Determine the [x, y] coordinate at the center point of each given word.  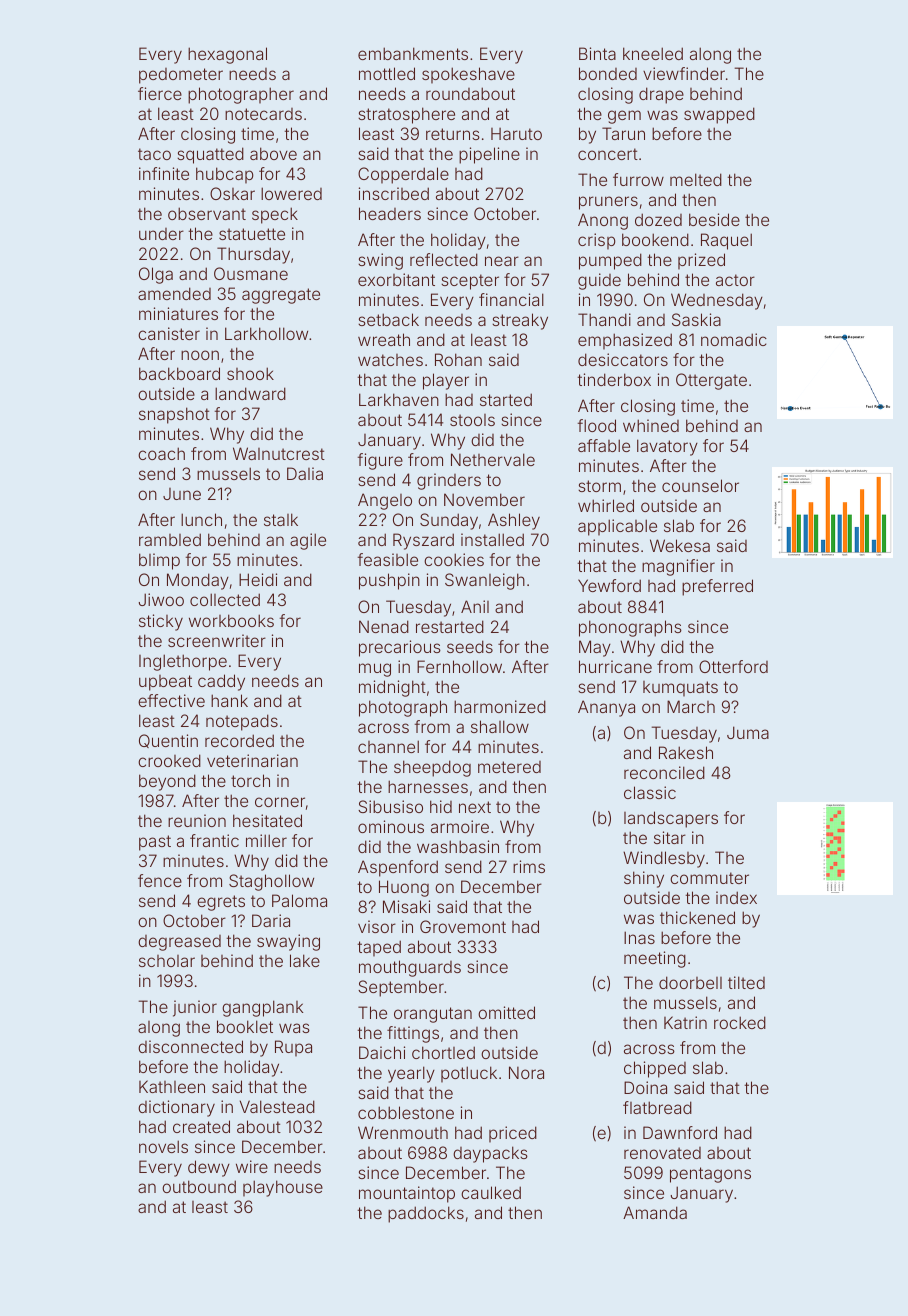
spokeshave [468, 75]
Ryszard [423, 541]
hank [229, 700]
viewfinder [684, 73]
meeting [655, 959]
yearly [411, 1074]
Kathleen [172, 1086]
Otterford [733, 666]
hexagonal [227, 55]
